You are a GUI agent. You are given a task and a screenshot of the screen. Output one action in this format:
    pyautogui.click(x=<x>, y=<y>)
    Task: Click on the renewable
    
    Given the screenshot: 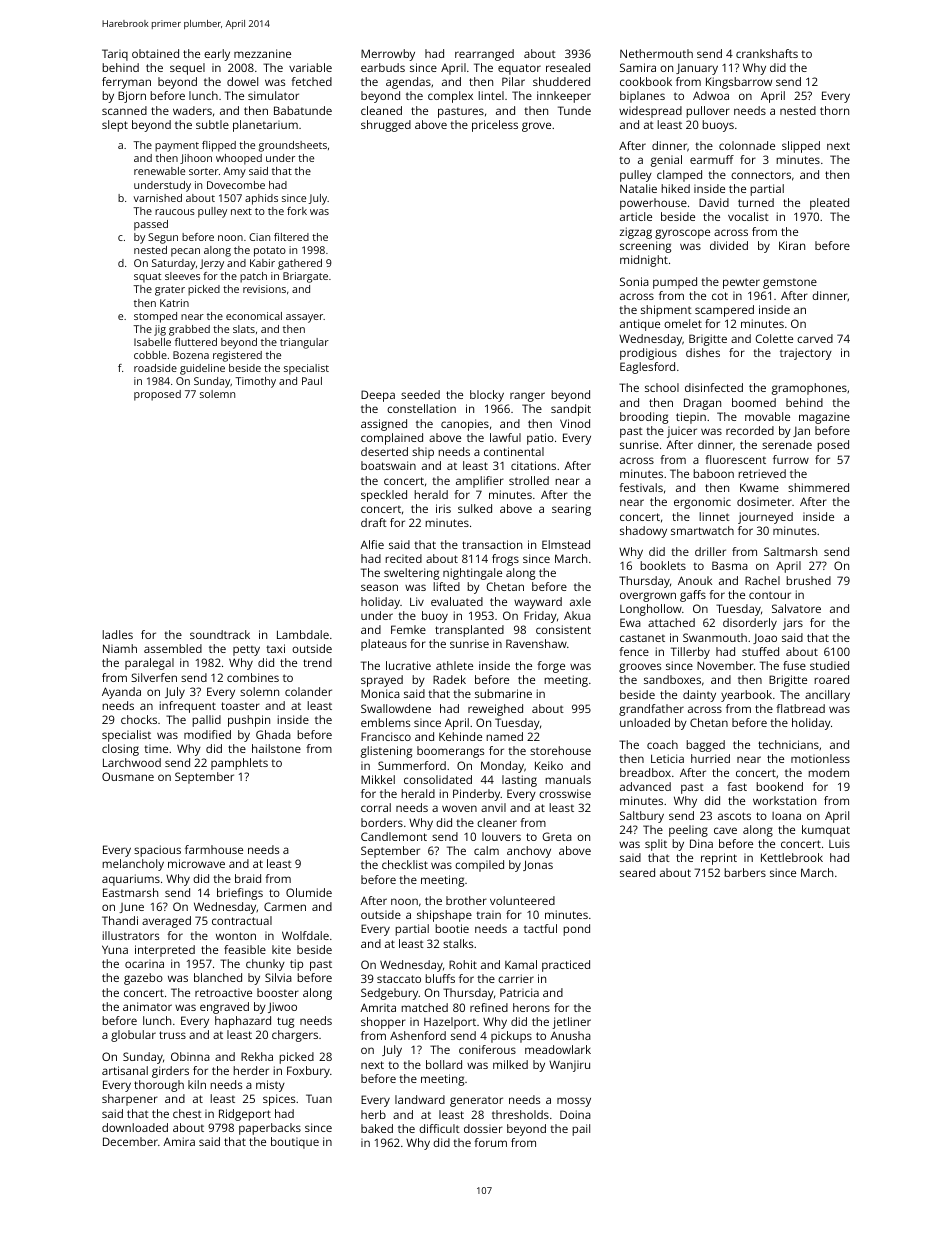 What is the action you would take?
    pyautogui.click(x=159, y=171)
